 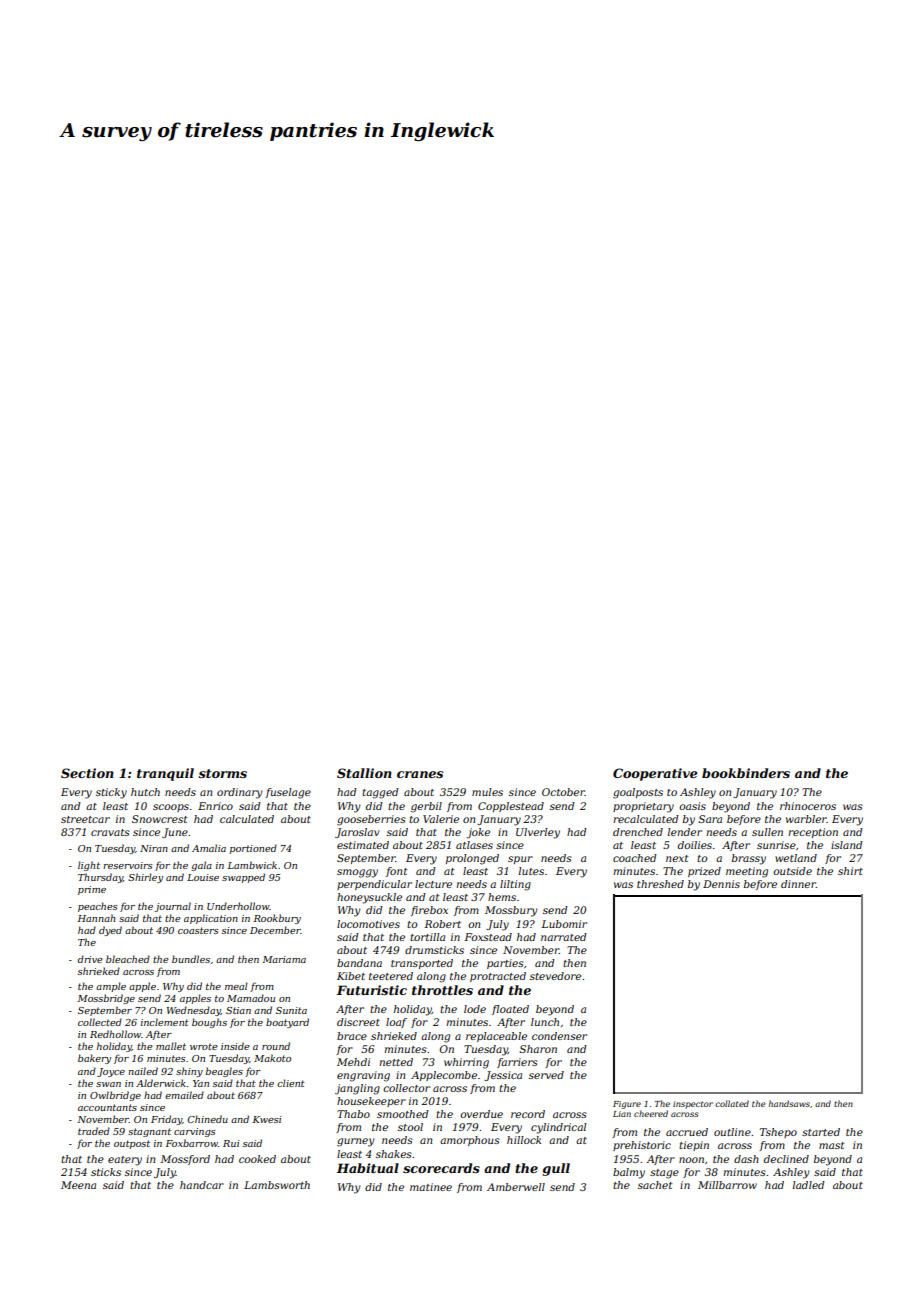 What do you see at coordinates (431, 1187) in the screenshot?
I see `matinee` at bounding box center [431, 1187].
